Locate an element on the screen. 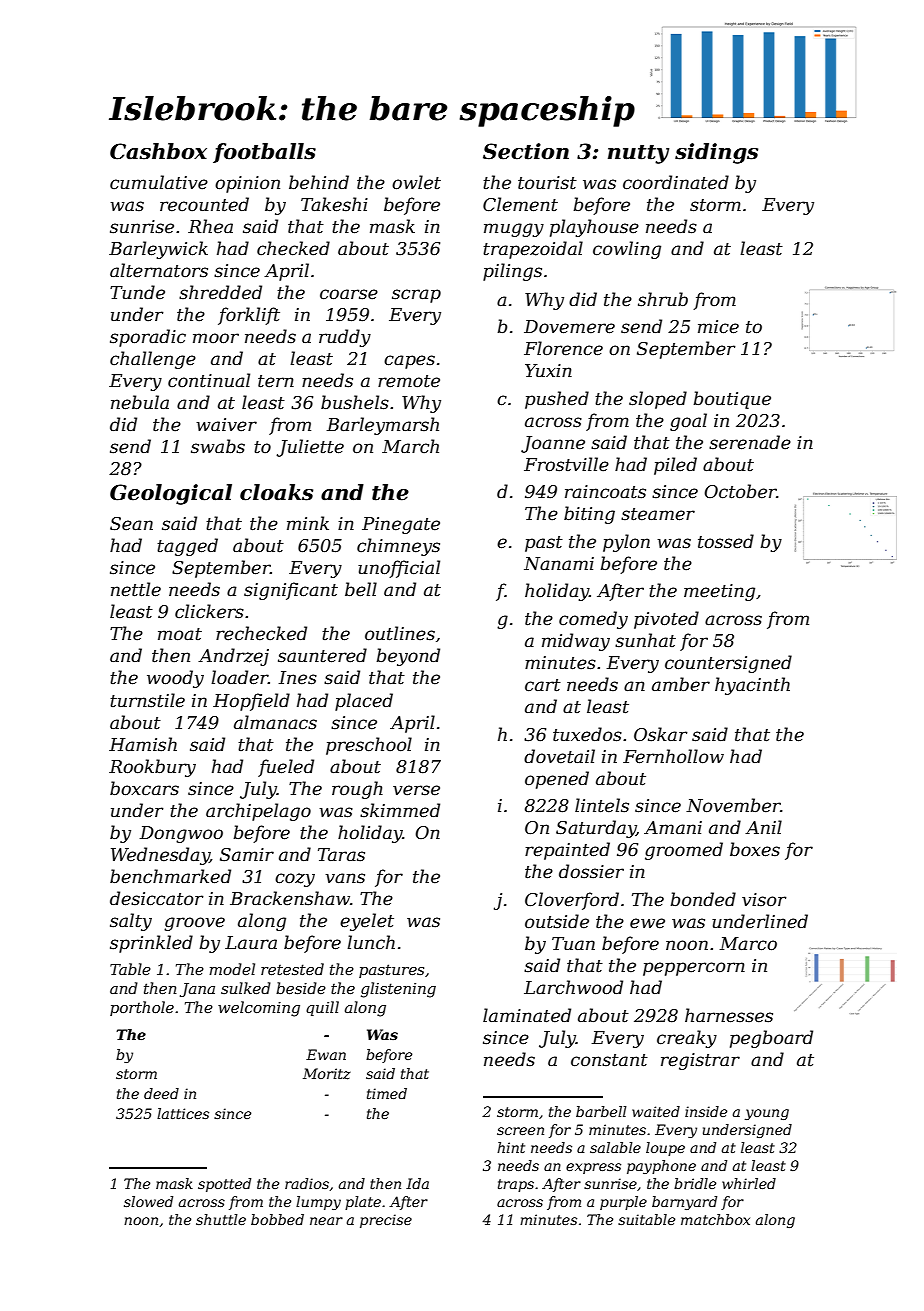 This screenshot has width=924, height=1311. constant is located at coordinates (609, 1060).
